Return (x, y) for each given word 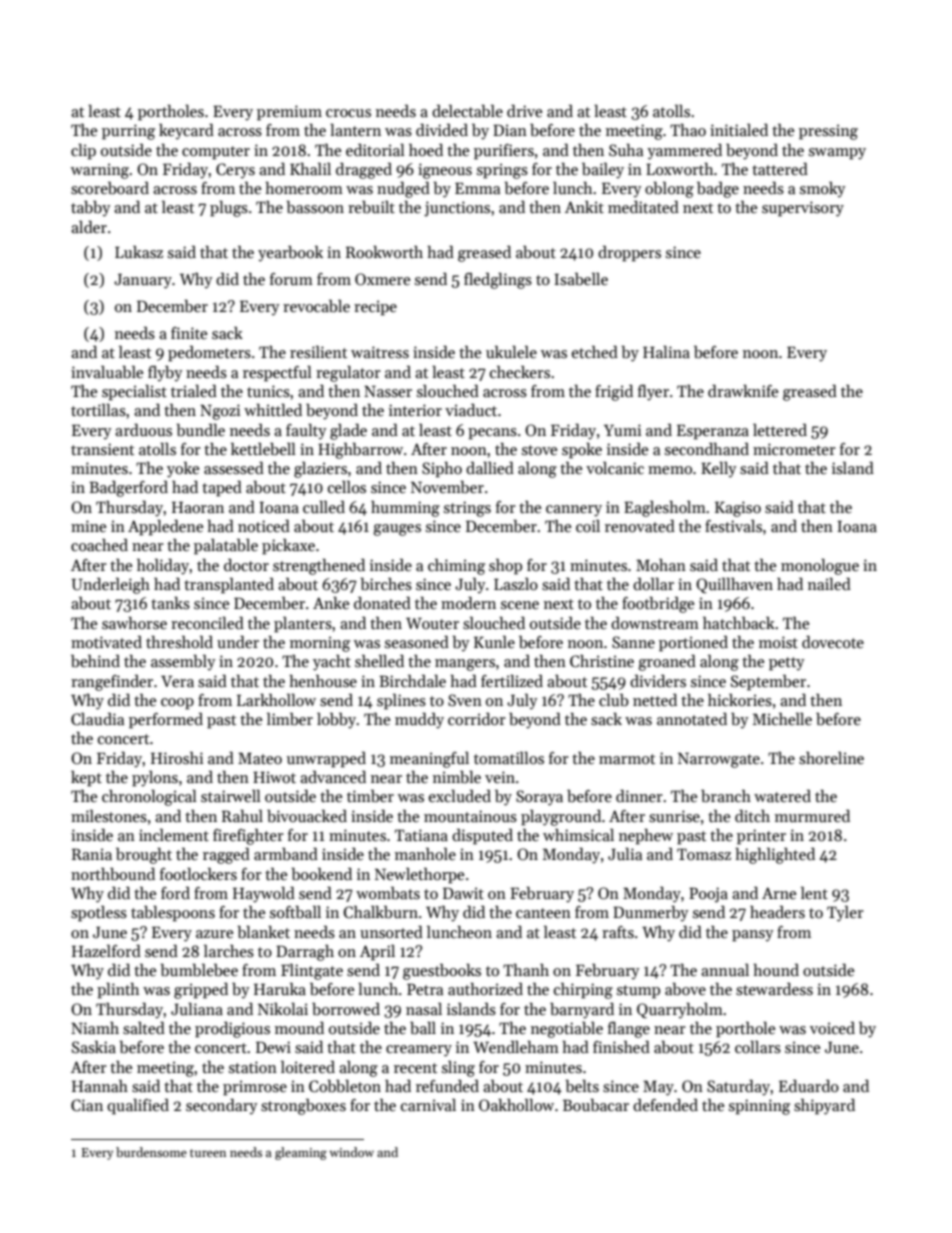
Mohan (661, 564)
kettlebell (263, 448)
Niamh (95, 1027)
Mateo (260, 758)
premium (289, 113)
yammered (684, 151)
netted (655, 699)
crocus (348, 113)
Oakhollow (516, 1105)
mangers (465, 665)
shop (505, 567)
